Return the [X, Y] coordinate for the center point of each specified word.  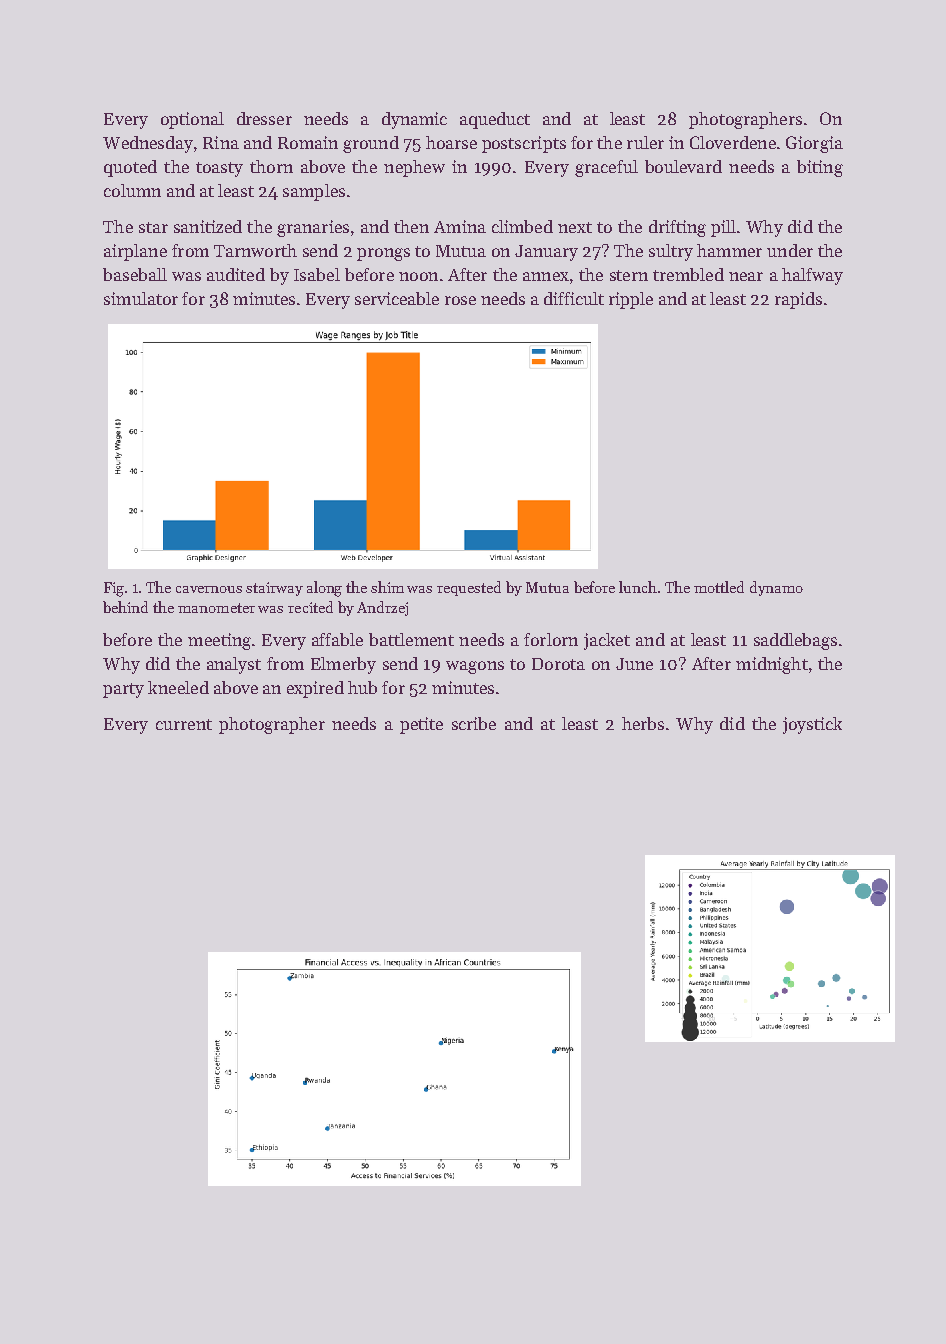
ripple [631, 300]
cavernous [209, 589]
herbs [643, 723]
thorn [271, 166]
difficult [574, 298]
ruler [645, 142]
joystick [812, 725]
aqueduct [495, 120]
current [184, 724]
